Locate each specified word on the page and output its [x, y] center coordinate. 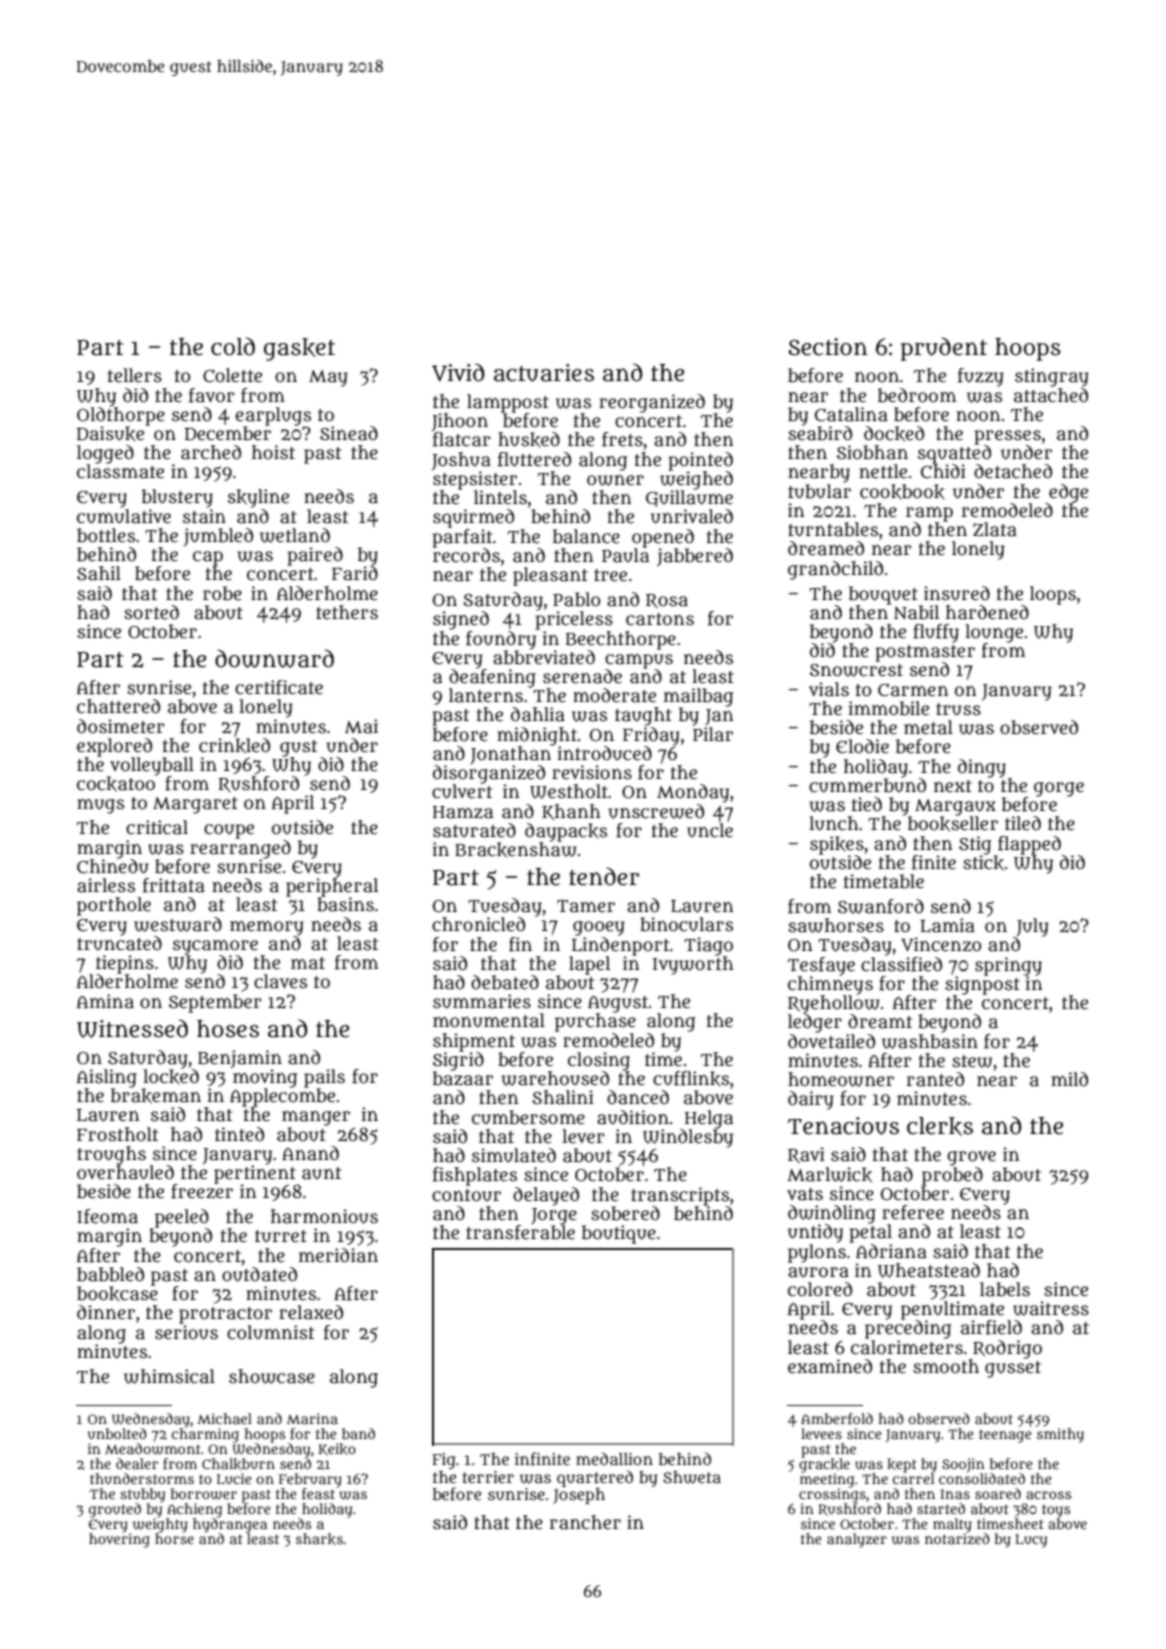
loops [1053, 595]
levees [821, 1433]
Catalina [851, 414]
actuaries [544, 373]
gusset [1013, 1369]
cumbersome [528, 1117]
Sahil [99, 573]
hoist [273, 452]
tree [610, 575]
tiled [1023, 823]
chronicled [478, 924]
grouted [115, 1510]
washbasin [930, 1041]
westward [178, 924]
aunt [321, 1173]
